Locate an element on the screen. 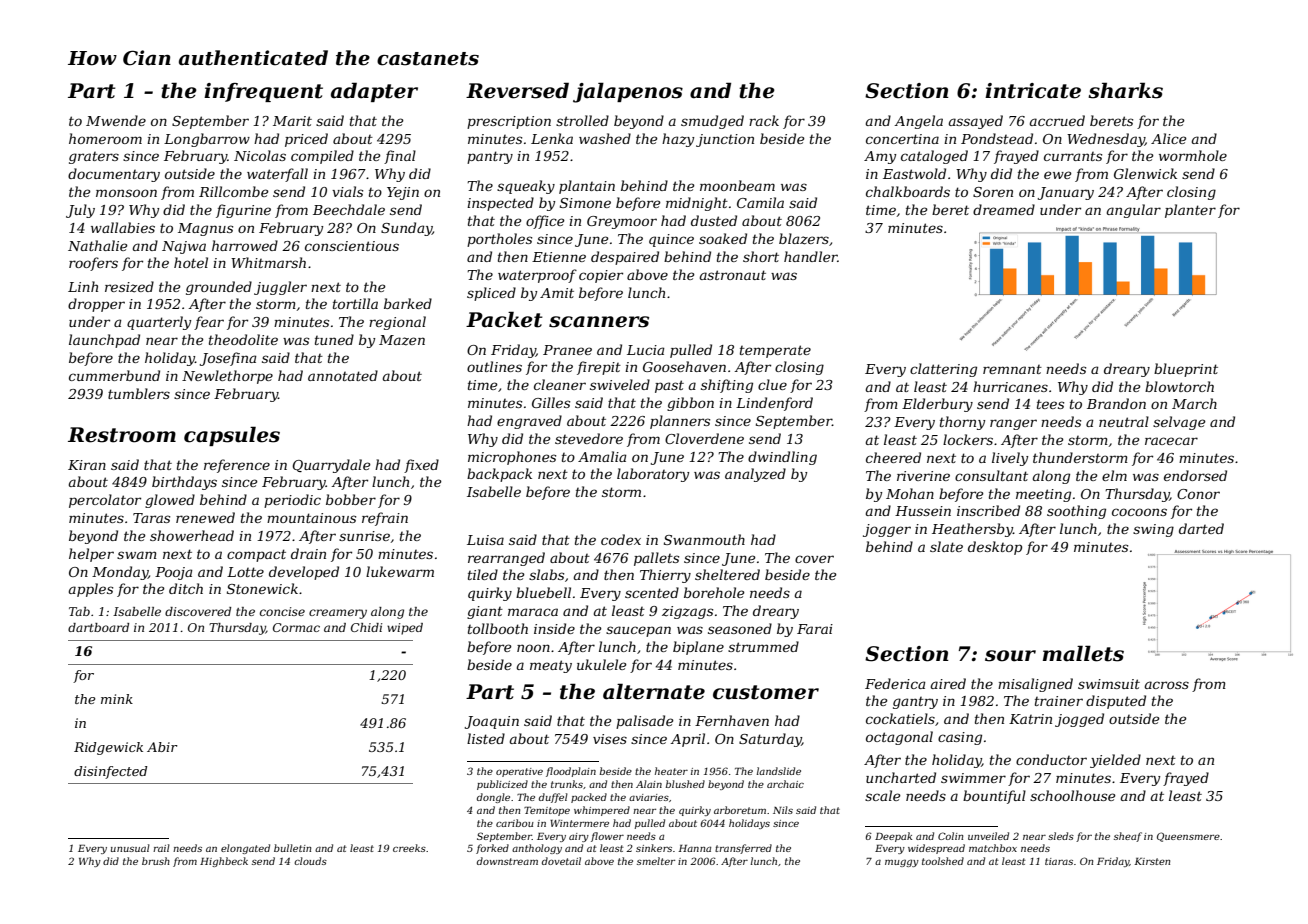 The width and height of the screenshot is (1308, 924). Swanmouth is located at coordinates (704, 539).
